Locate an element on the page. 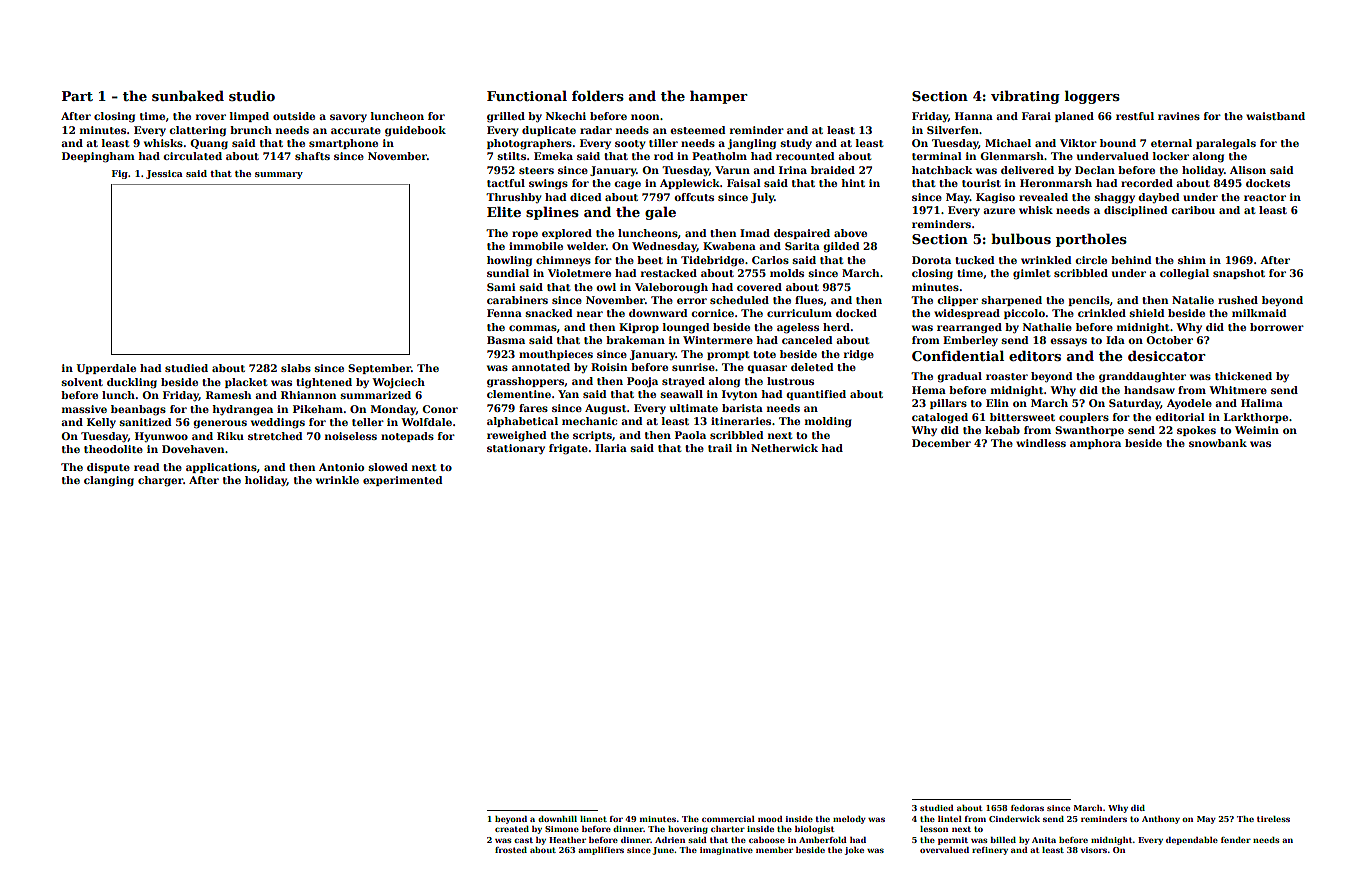 Image resolution: width=1372 pixels, height=887 pixels. created is located at coordinates (512, 829).
